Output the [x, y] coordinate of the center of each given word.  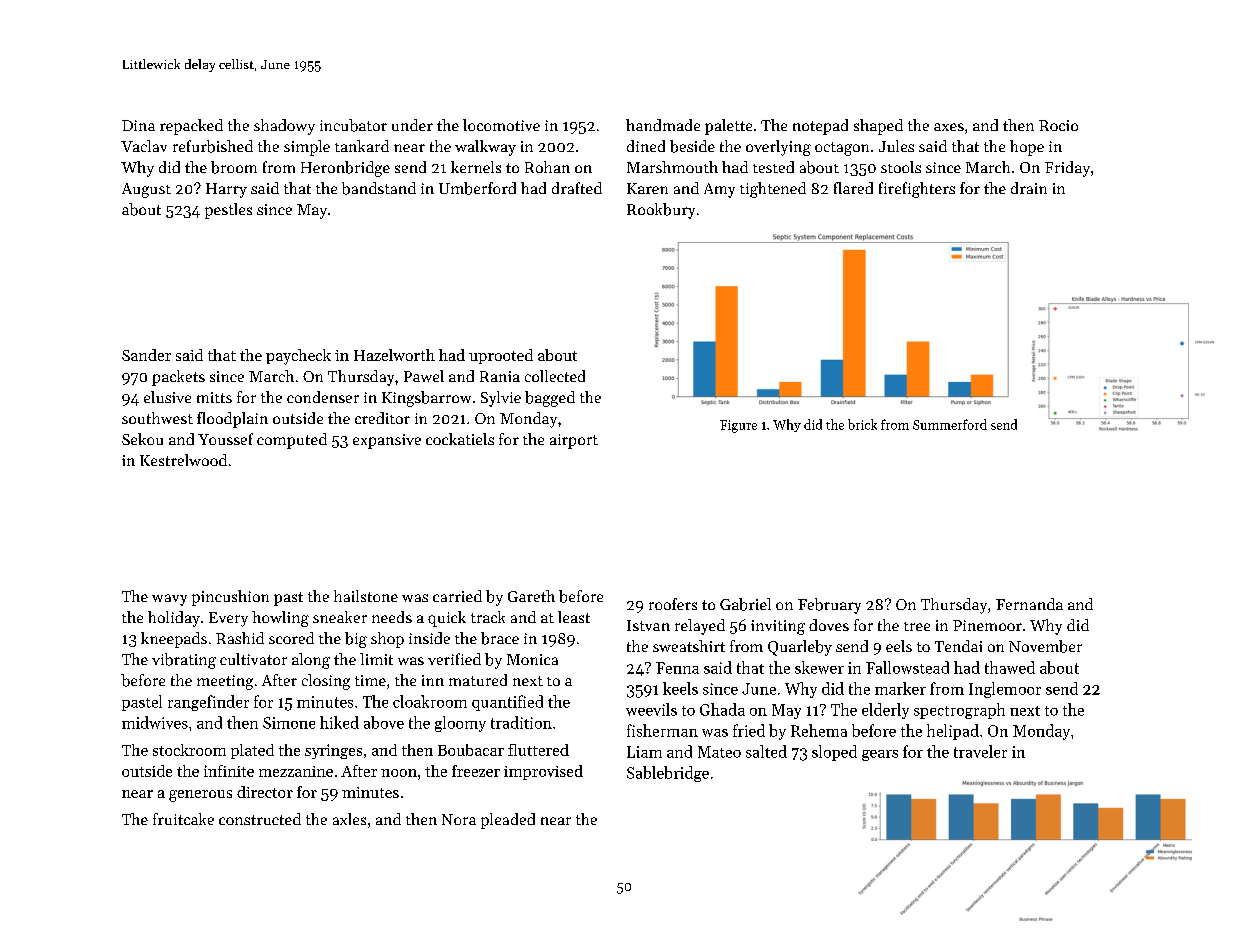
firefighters [917, 190]
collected [555, 376]
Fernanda [1029, 604]
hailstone [366, 596]
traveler [980, 751]
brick [862, 424]
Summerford [950, 424]
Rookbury [661, 211]
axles [349, 819]
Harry [226, 190]
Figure [738, 426]
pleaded [508, 821]
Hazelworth [394, 355]
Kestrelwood [183, 460]
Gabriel [745, 604]
